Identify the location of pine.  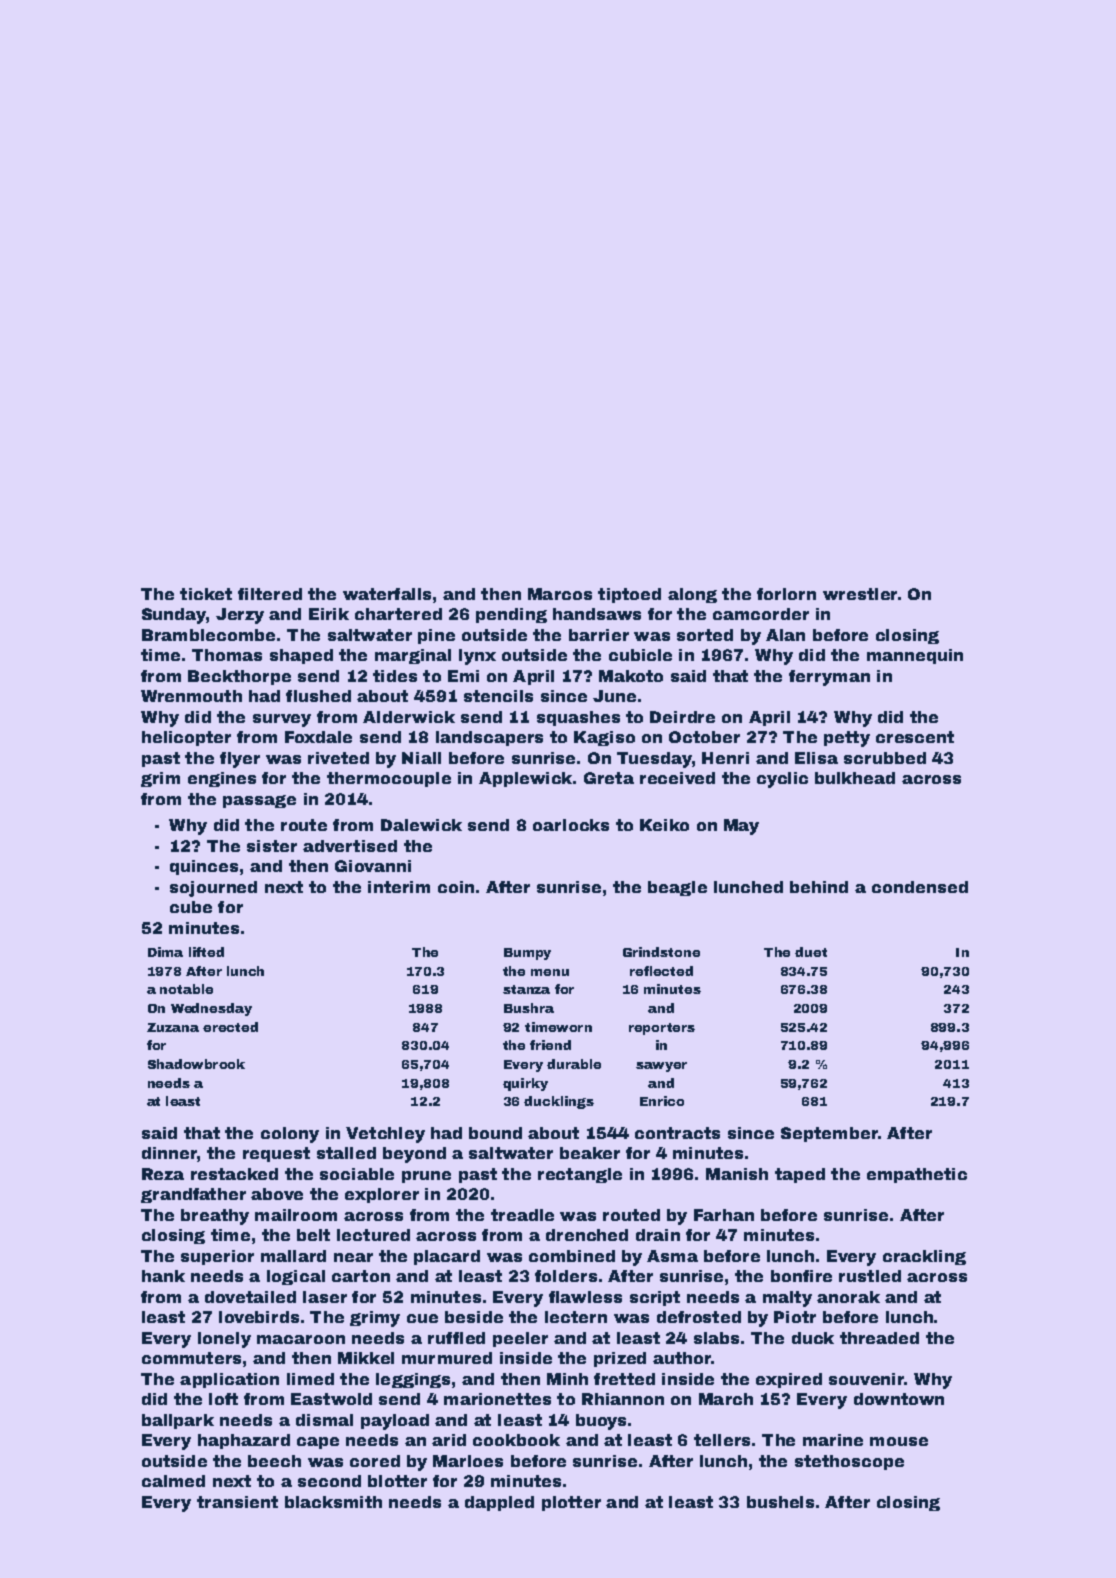
(436, 636).
